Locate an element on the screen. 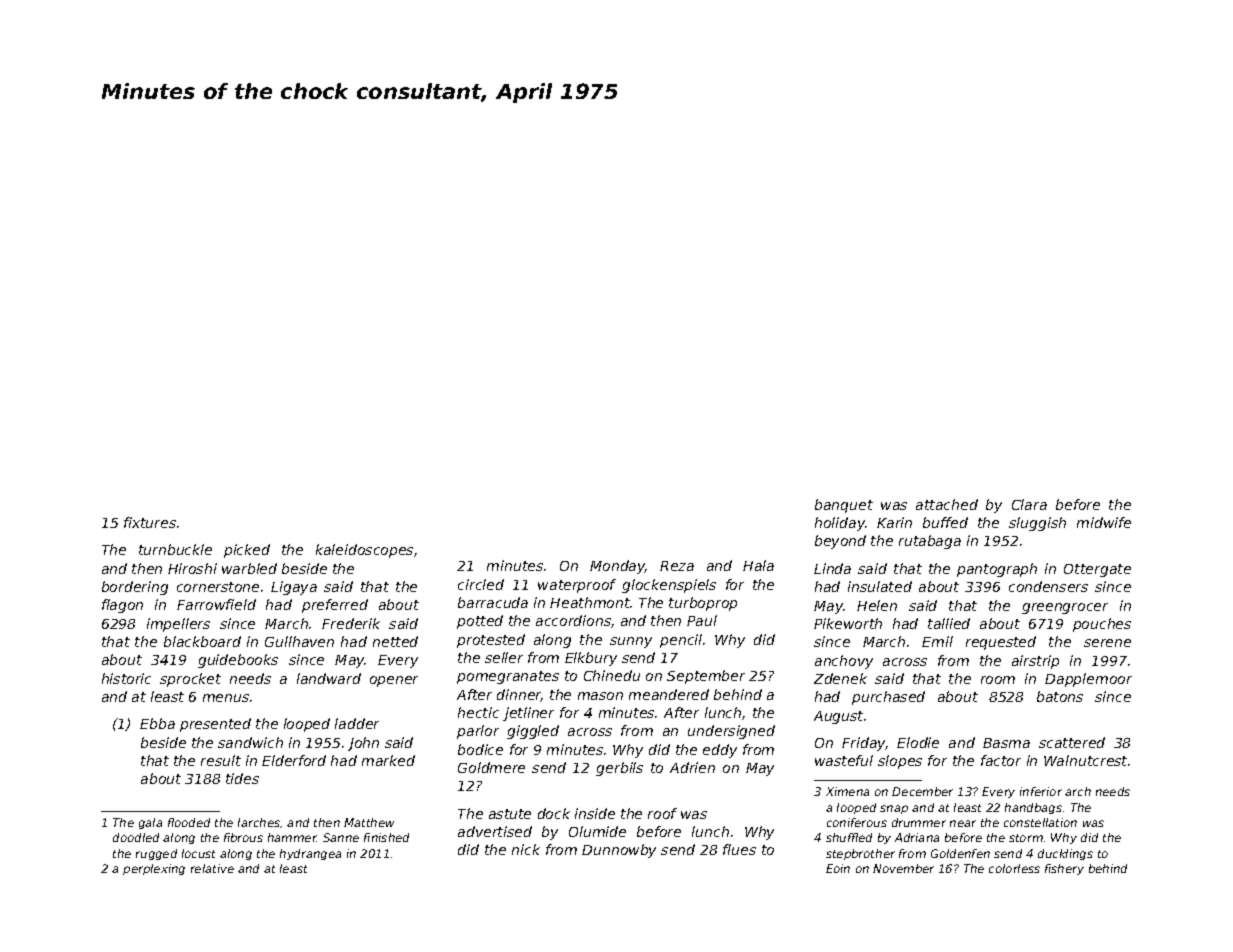  pantograph is located at coordinates (997, 570).
